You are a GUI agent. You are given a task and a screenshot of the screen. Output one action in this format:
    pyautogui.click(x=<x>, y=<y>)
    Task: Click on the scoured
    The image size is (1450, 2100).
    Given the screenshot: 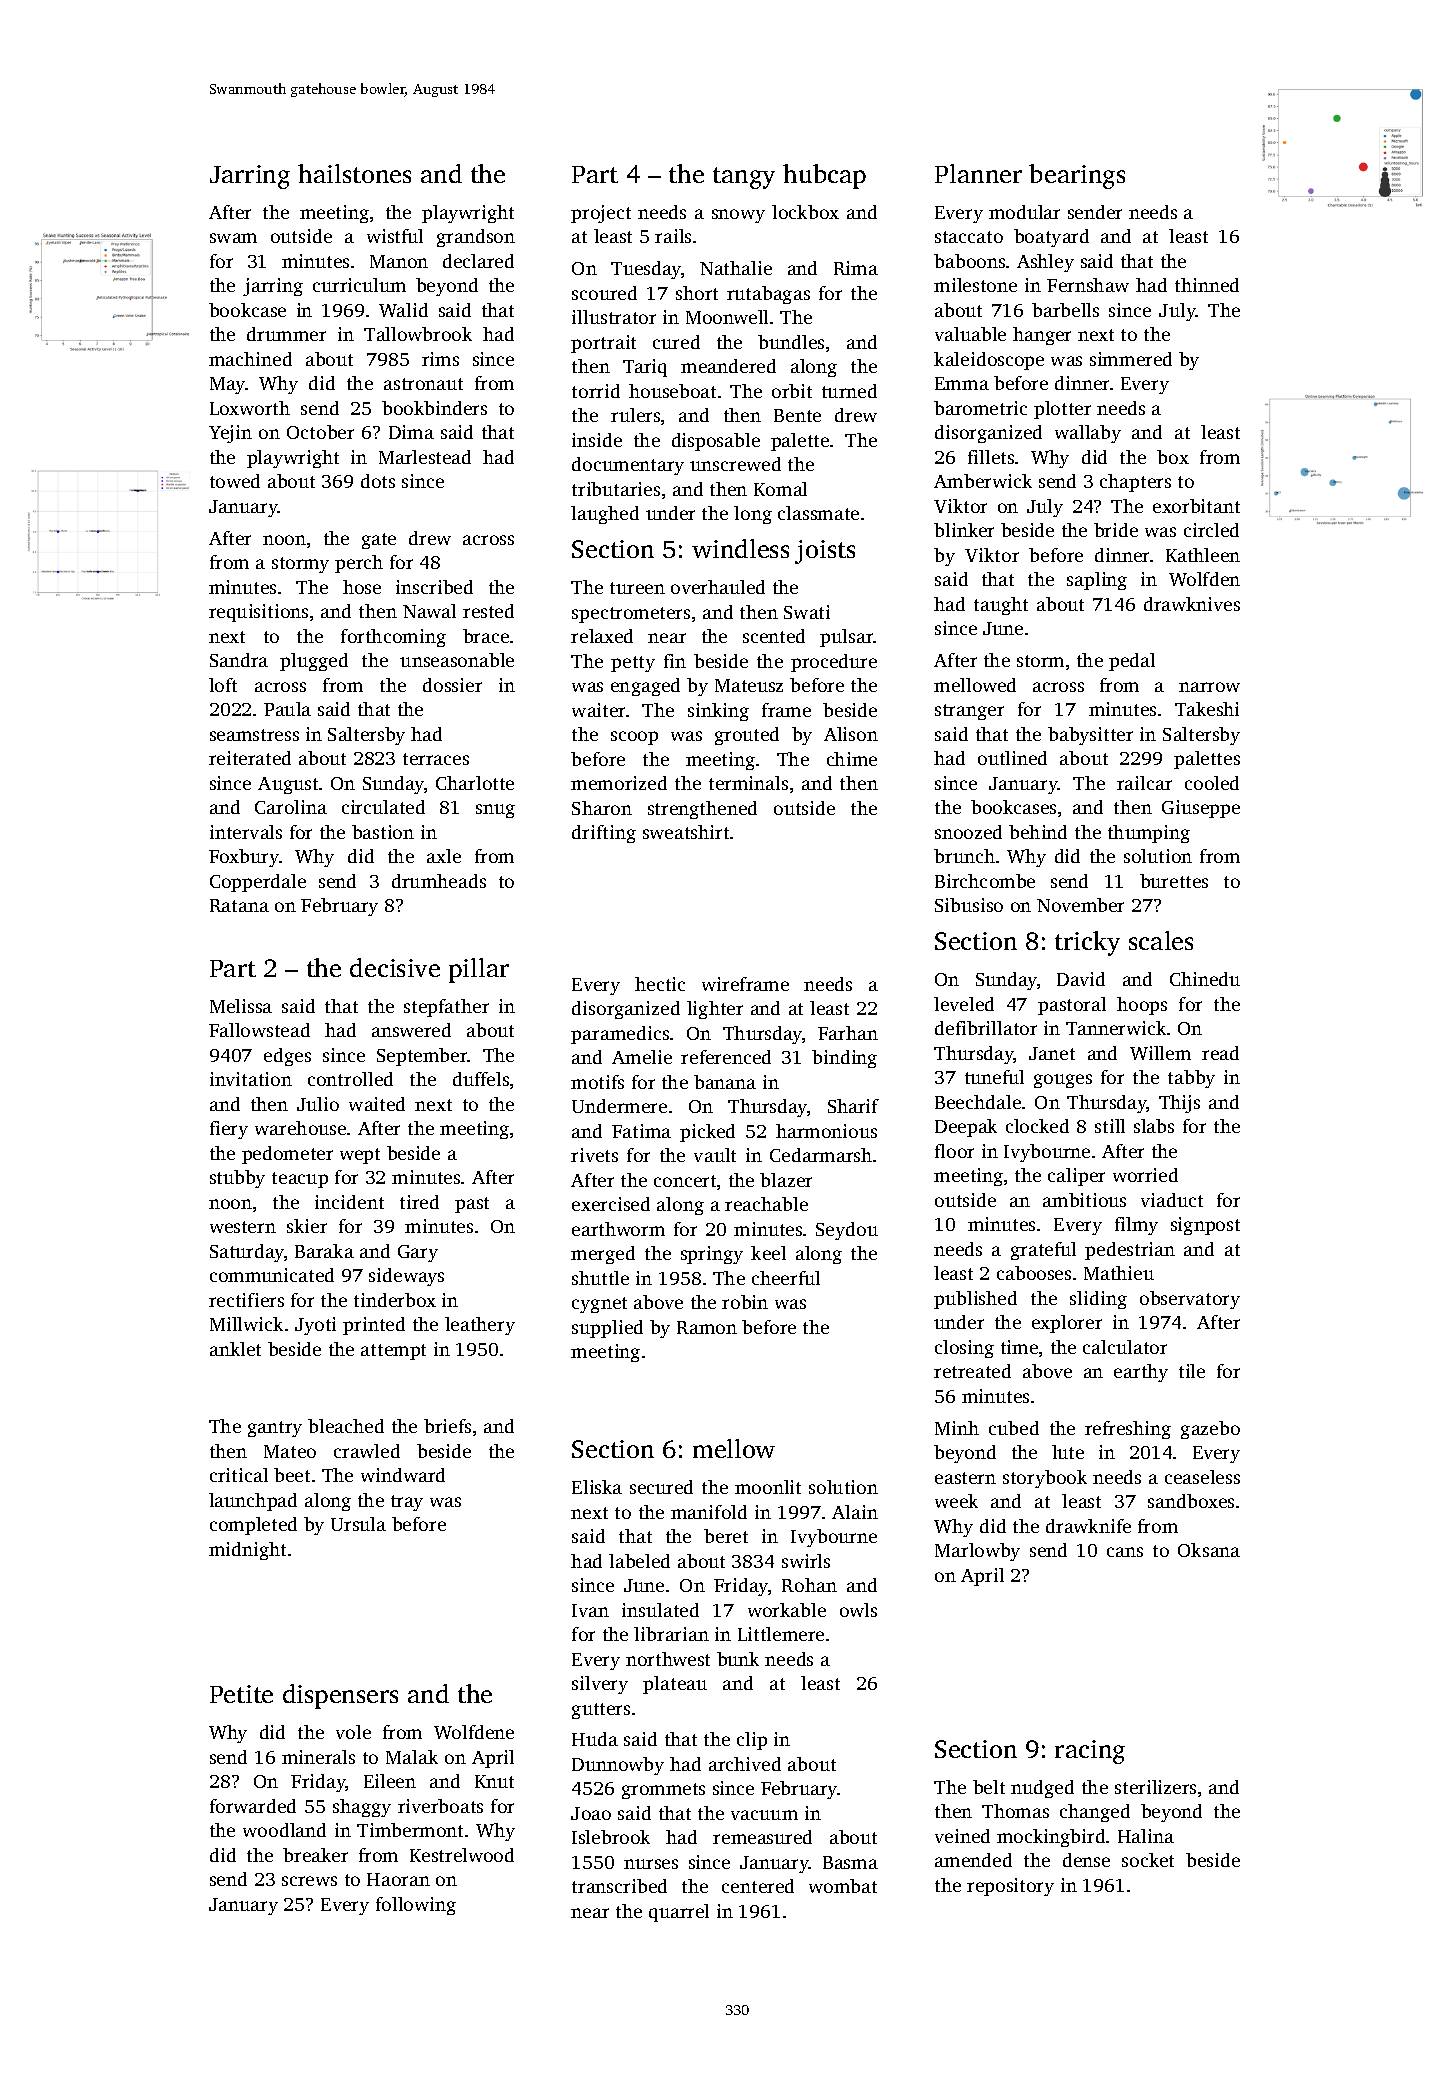 What is the action you would take?
    pyautogui.click(x=604, y=293)
